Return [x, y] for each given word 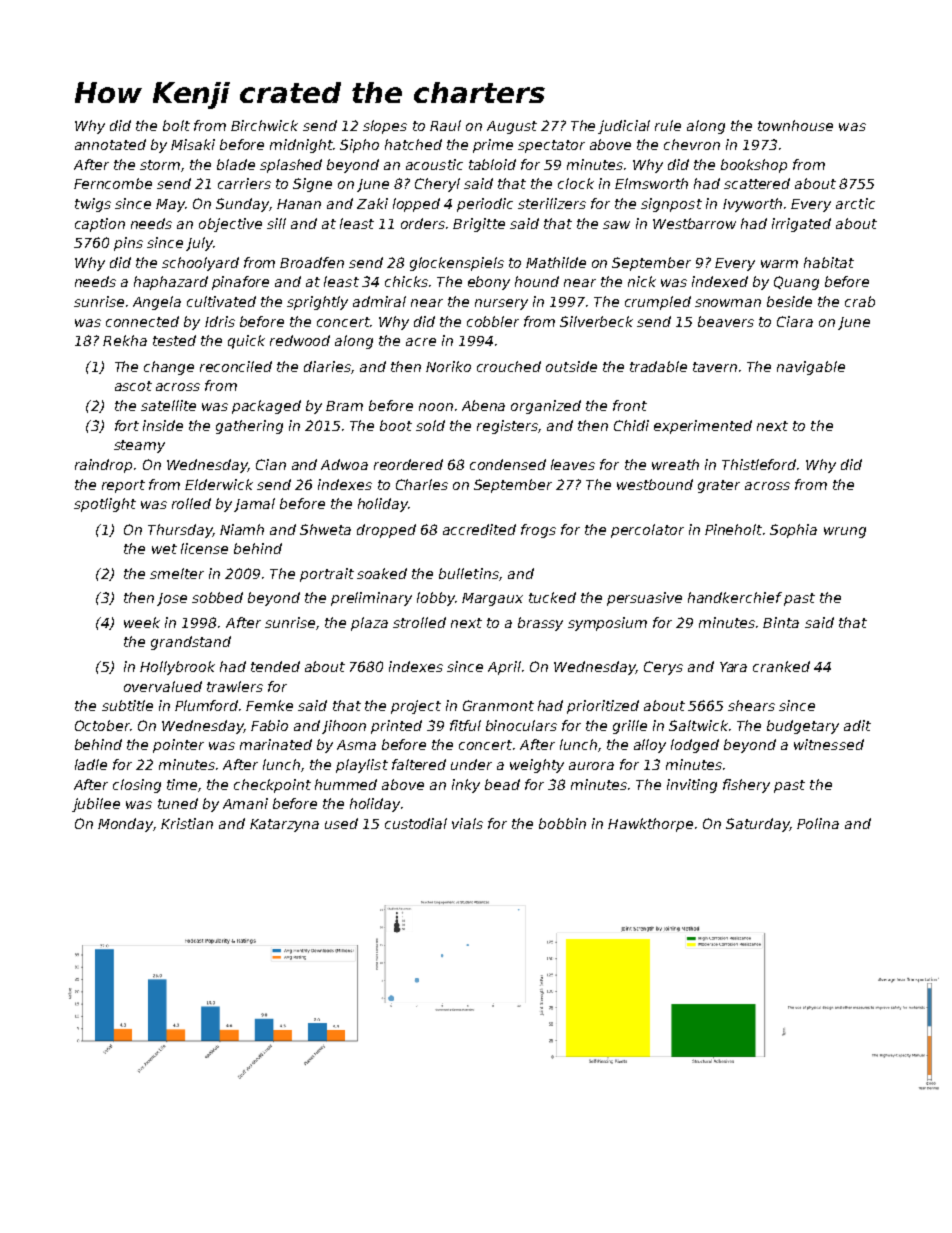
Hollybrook [177, 668]
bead [502, 784]
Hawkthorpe [650, 825]
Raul [445, 125]
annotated [110, 144]
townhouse [795, 125]
